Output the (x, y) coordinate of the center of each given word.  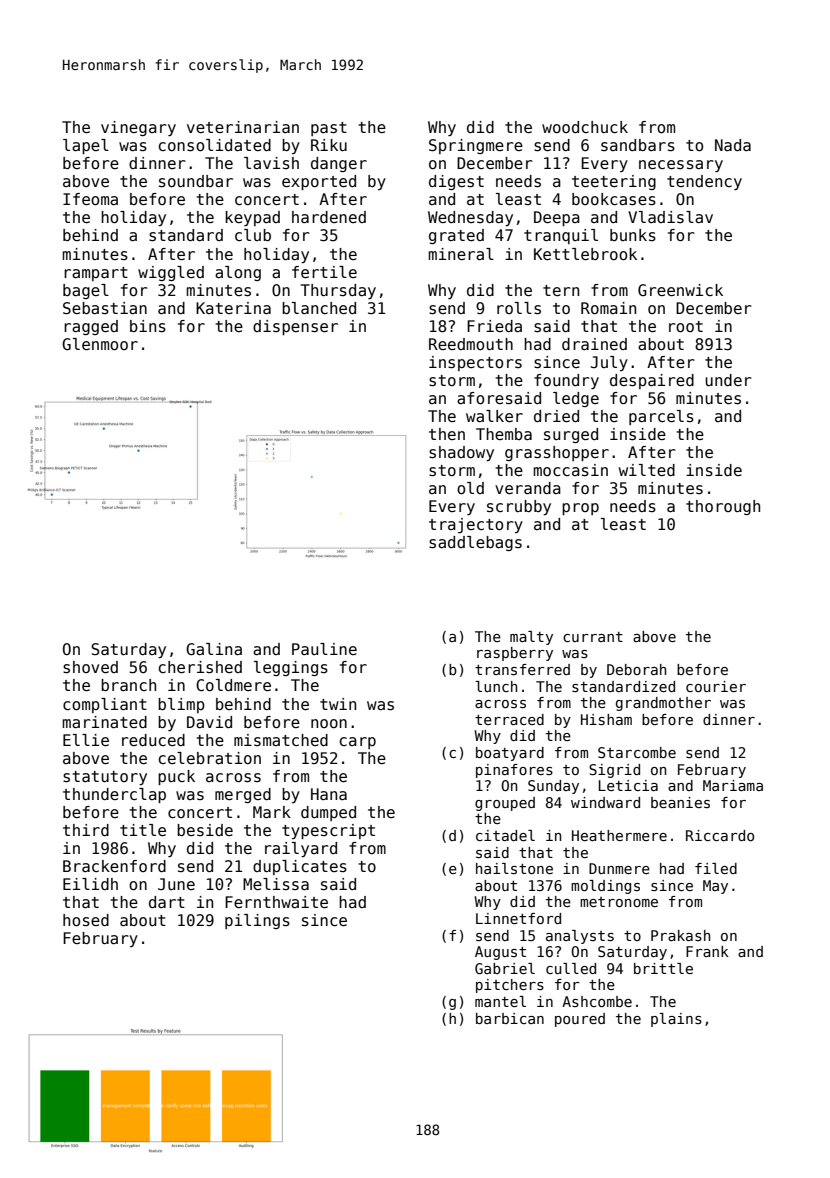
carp (358, 743)
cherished (200, 667)
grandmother (663, 704)
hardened (329, 217)
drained (594, 344)
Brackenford (114, 866)
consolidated (215, 145)
